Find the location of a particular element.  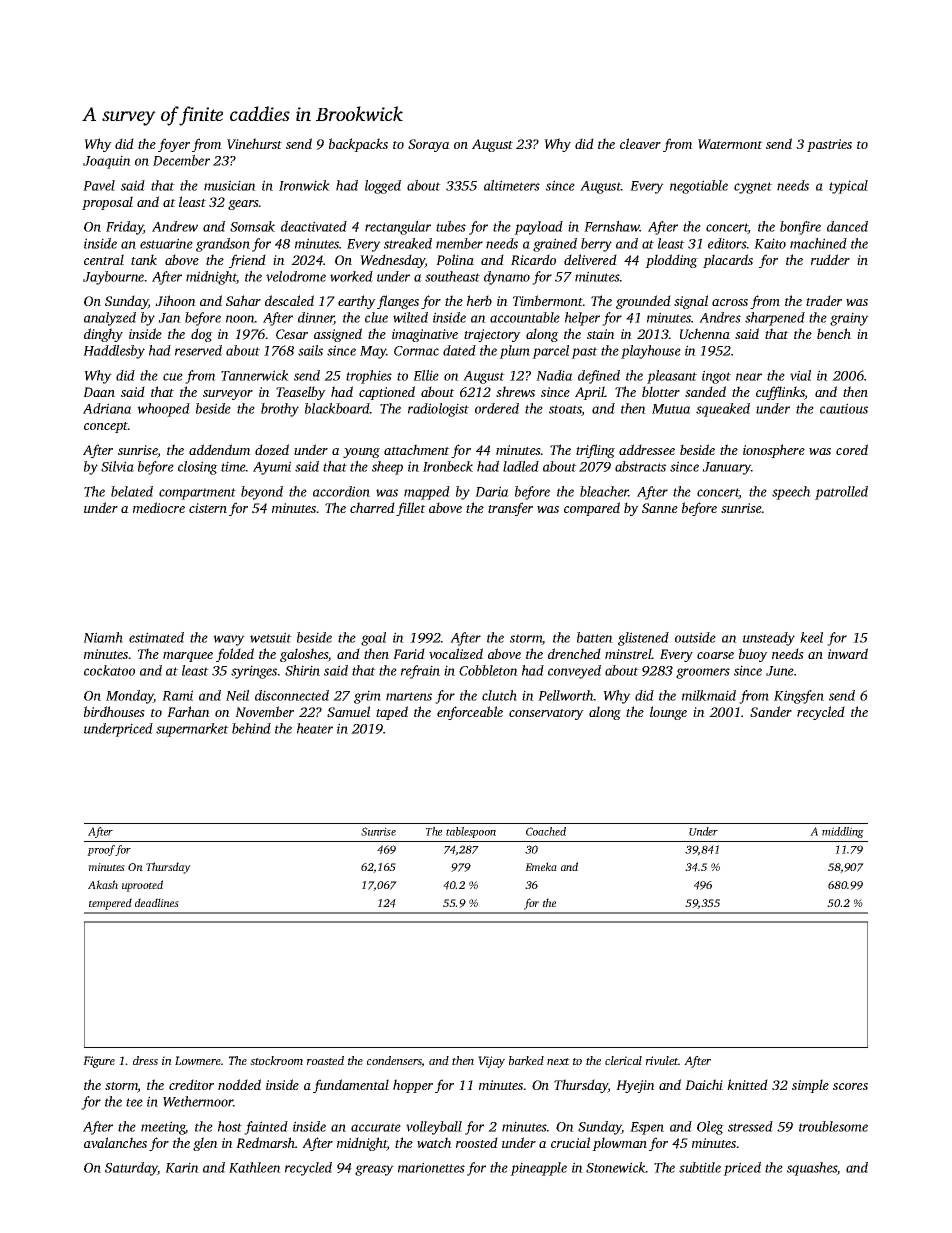

Hyejin is located at coordinates (635, 1086).
